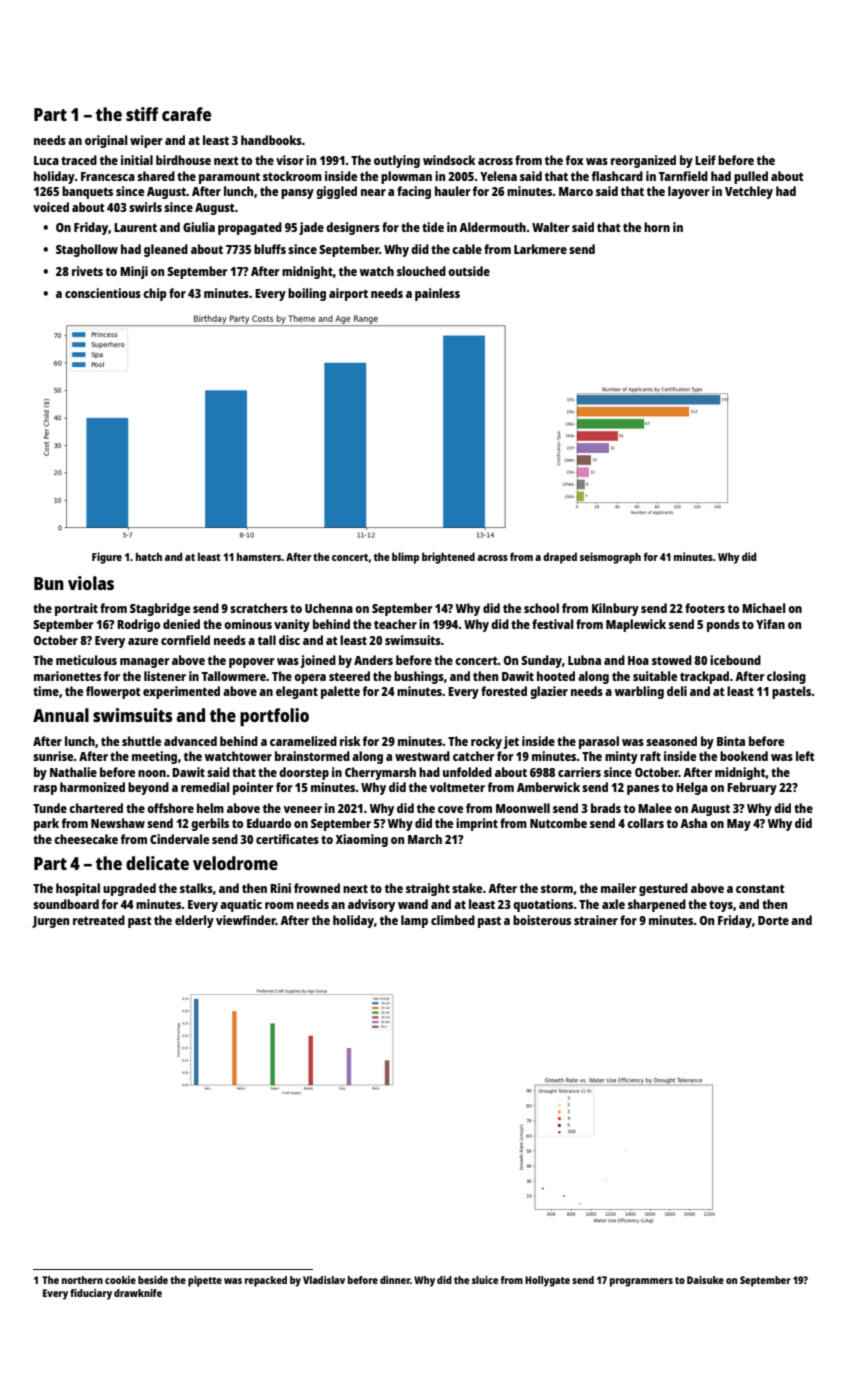 The image size is (849, 1400). What do you see at coordinates (160, 609) in the document?
I see `Stagbridge` at bounding box center [160, 609].
